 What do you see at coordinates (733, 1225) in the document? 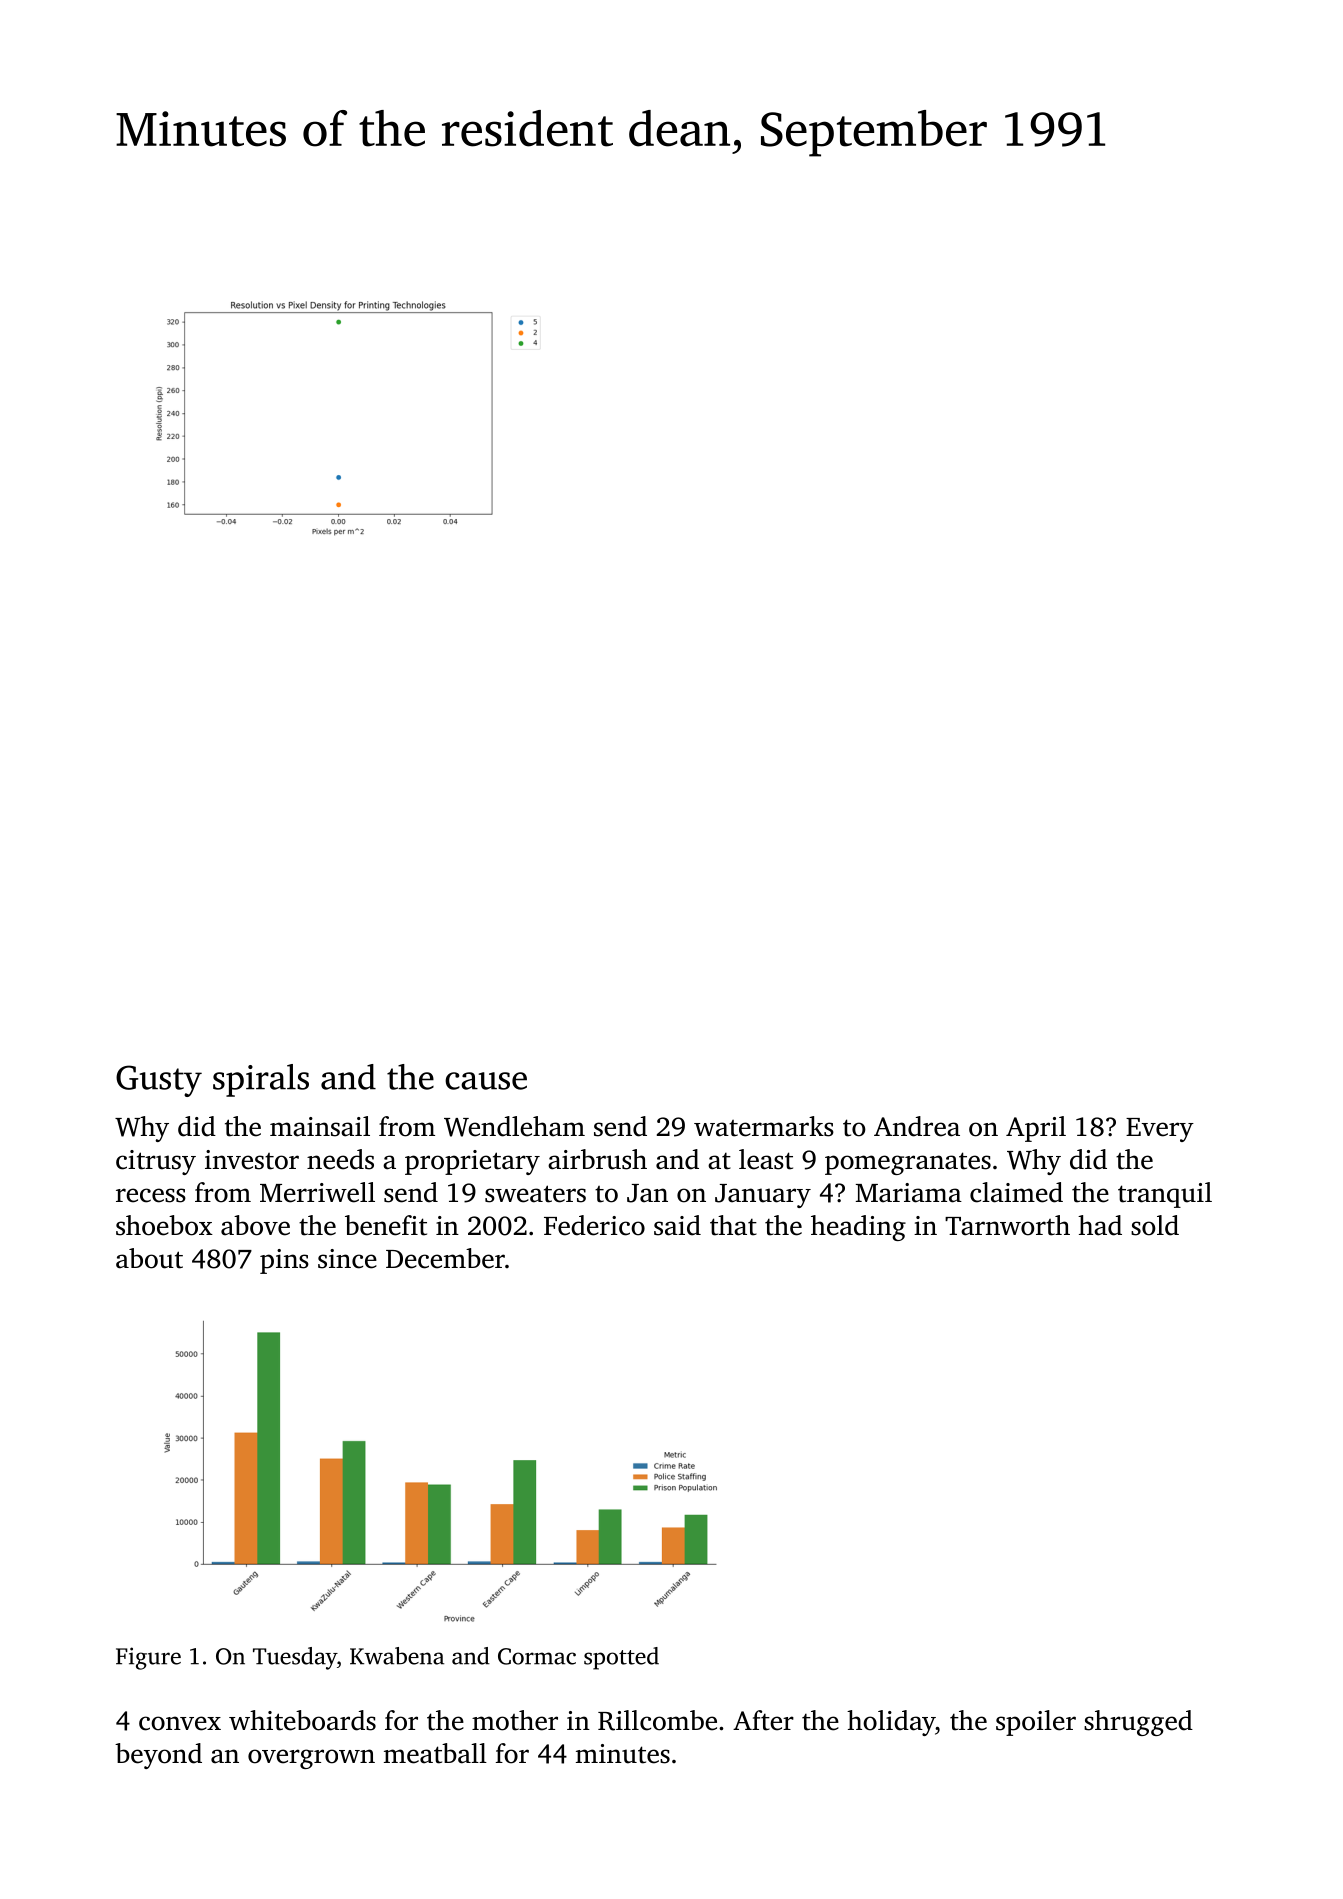
I see `that` at bounding box center [733, 1225].
